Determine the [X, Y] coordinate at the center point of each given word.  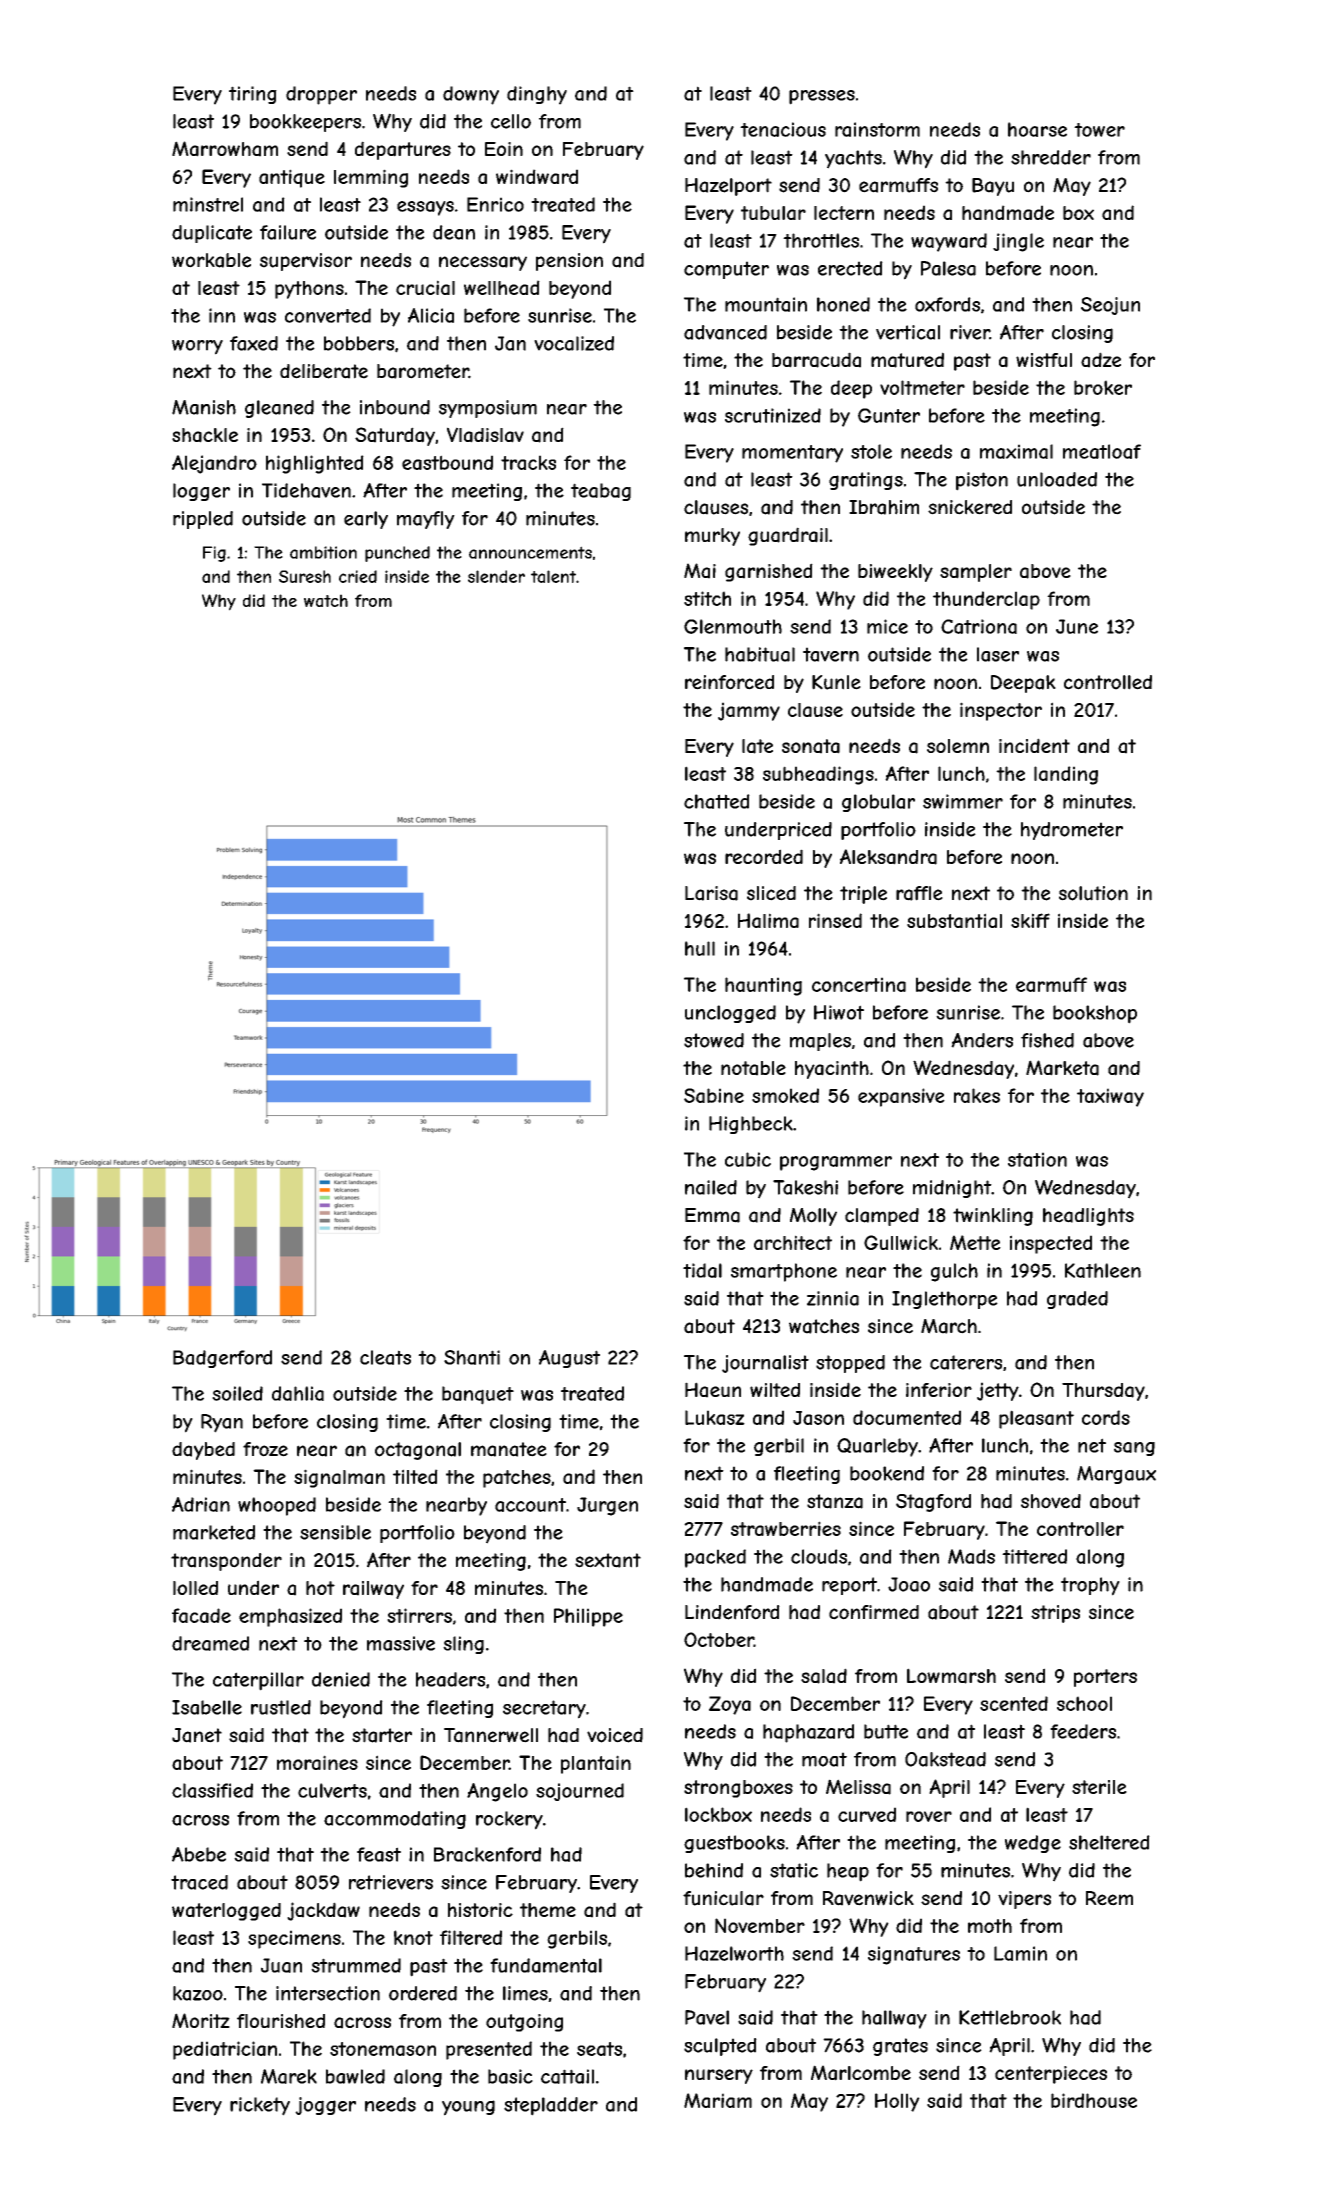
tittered [1034, 1556]
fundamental [546, 1965]
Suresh [305, 576]
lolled [195, 1588]
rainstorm [877, 129]
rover [929, 1816]
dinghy [537, 95]
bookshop [1095, 1014]
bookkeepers [305, 123]
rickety [260, 2106]
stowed [714, 1040]
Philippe [588, 1617]
